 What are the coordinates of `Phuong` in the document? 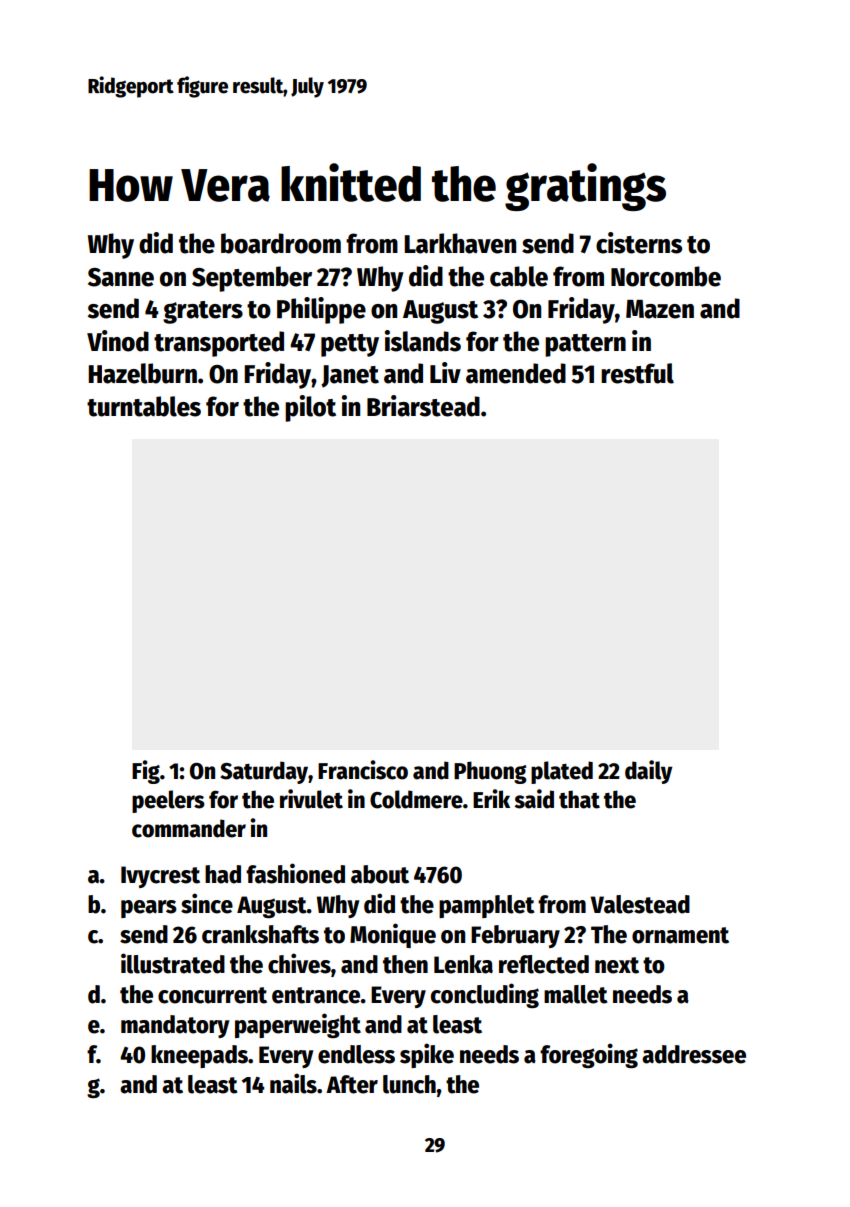 It's located at (490, 772).
